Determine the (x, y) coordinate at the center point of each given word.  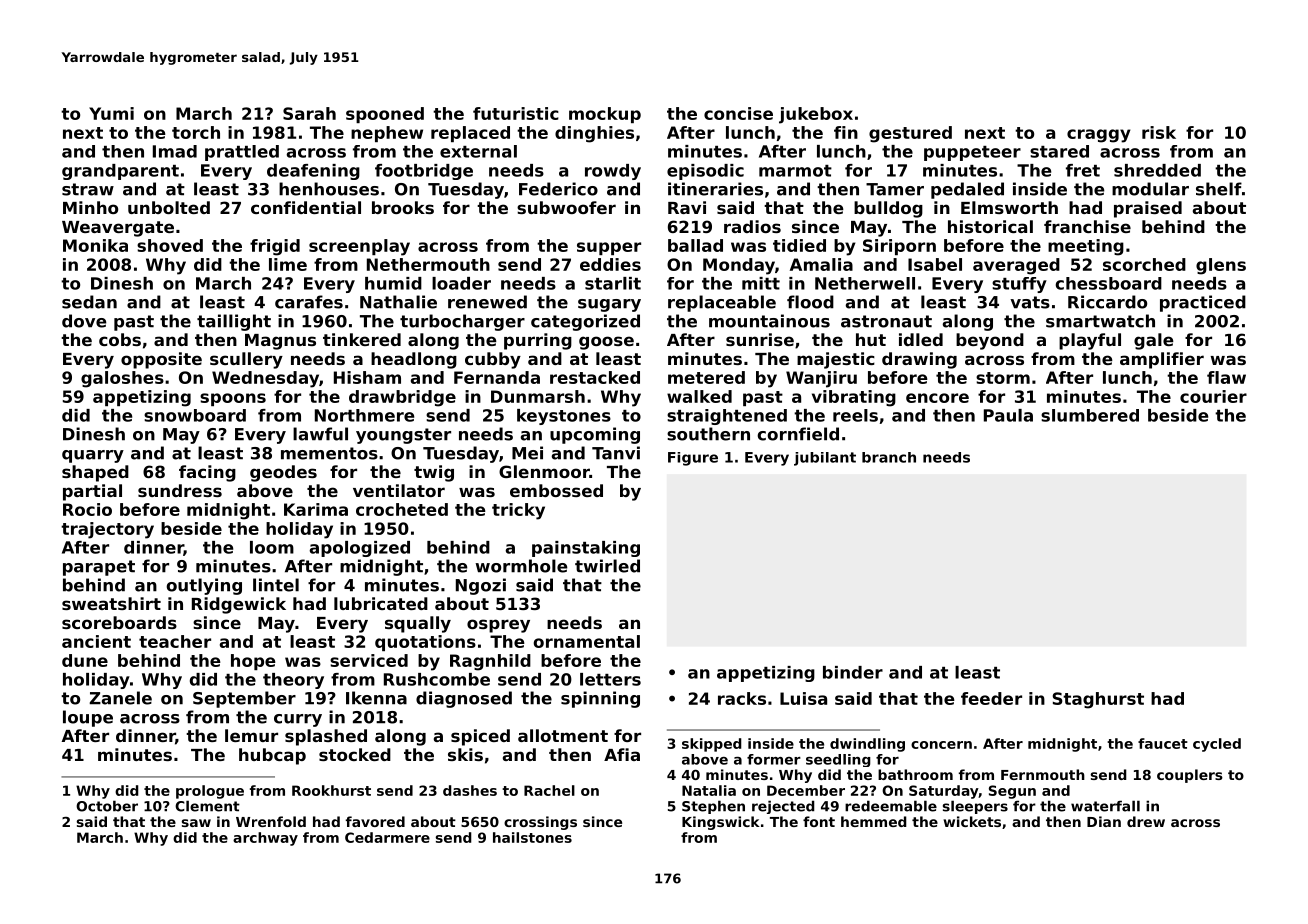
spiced (480, 737)
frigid (275, 247)
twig (434, 473)
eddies (610, 264)
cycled (1217, 745)
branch (889, 457)
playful (1090, 341)
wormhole (521, 566)
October (107, 806)
